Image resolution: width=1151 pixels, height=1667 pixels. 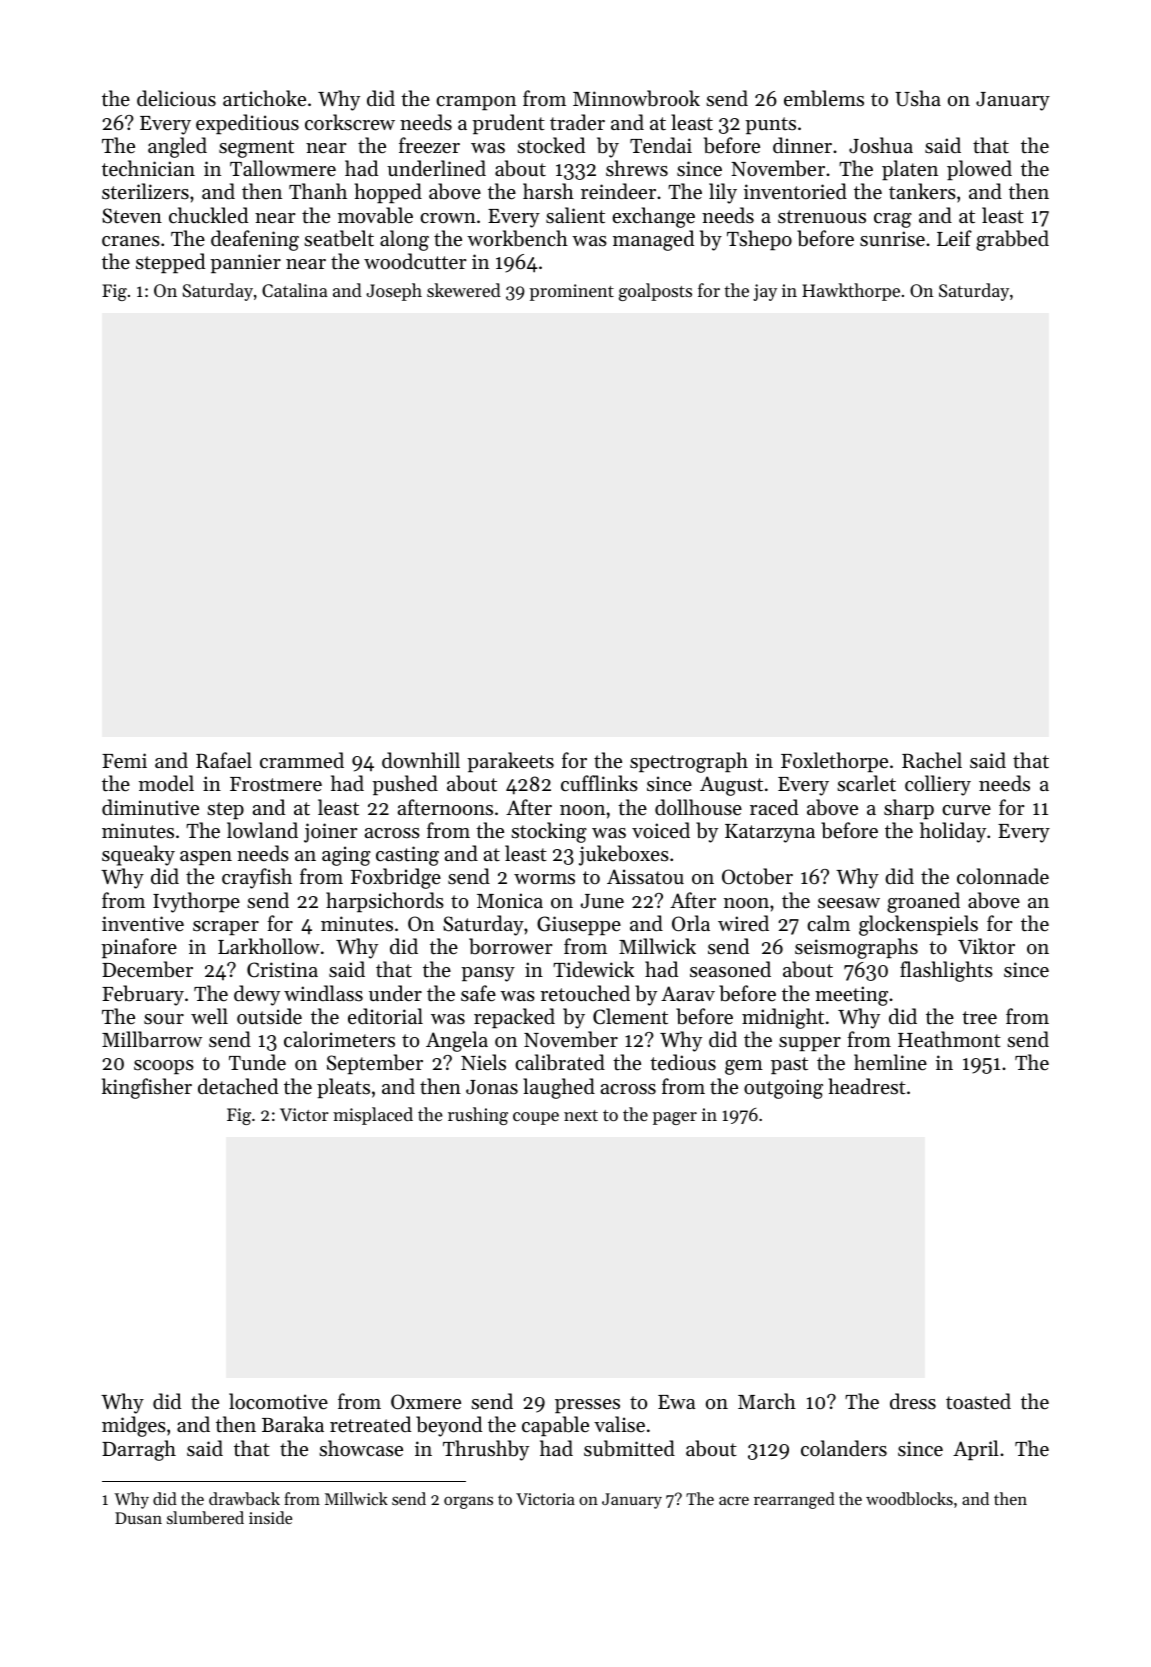 What do you see at coordinates (147, 1088) in the document?
I see `kingfisher` at bounding box center [147, 1088].
